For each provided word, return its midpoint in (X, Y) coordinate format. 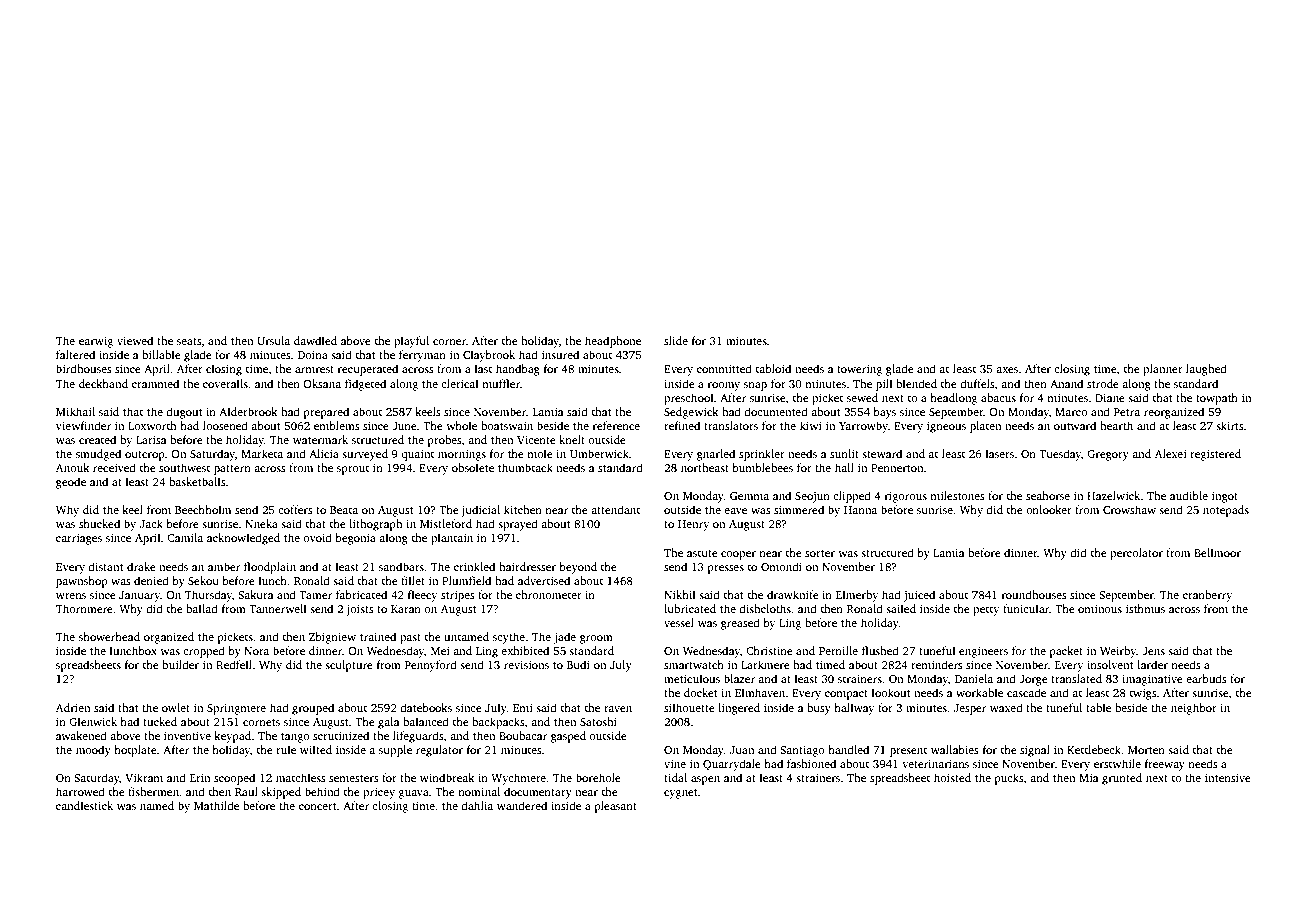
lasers (1000, 453)
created (97, 439)
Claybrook (489, 356)
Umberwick (599, 453)
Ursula (273, 340)
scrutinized (341, 735)
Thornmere (84, 608)
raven (618, 709)
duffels (977, 383)
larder (1152, 664)
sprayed (518, 525)
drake (141, 566)
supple (395, 751)
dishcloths (765, 608)
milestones (957, 495)
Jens (1153, 651)
